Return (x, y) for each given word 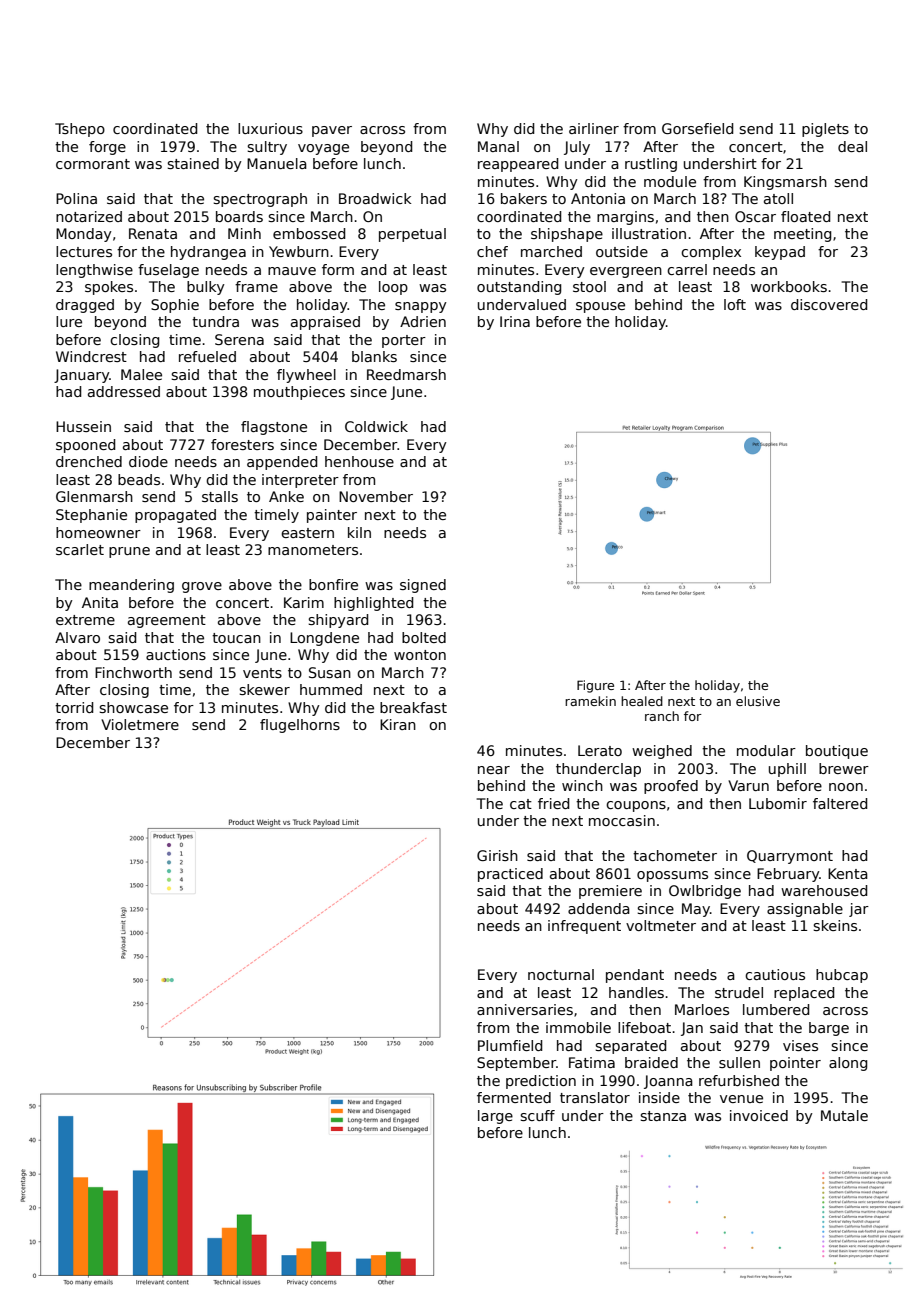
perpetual (412, 235)
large (495, 1117)
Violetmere (140, 724)
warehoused (824, 890)
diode (148, 461)
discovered (829, 304)
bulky (206, 288)
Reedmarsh (406, 374)
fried (553, 803)
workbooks (789, 286)
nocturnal (561, 974)
